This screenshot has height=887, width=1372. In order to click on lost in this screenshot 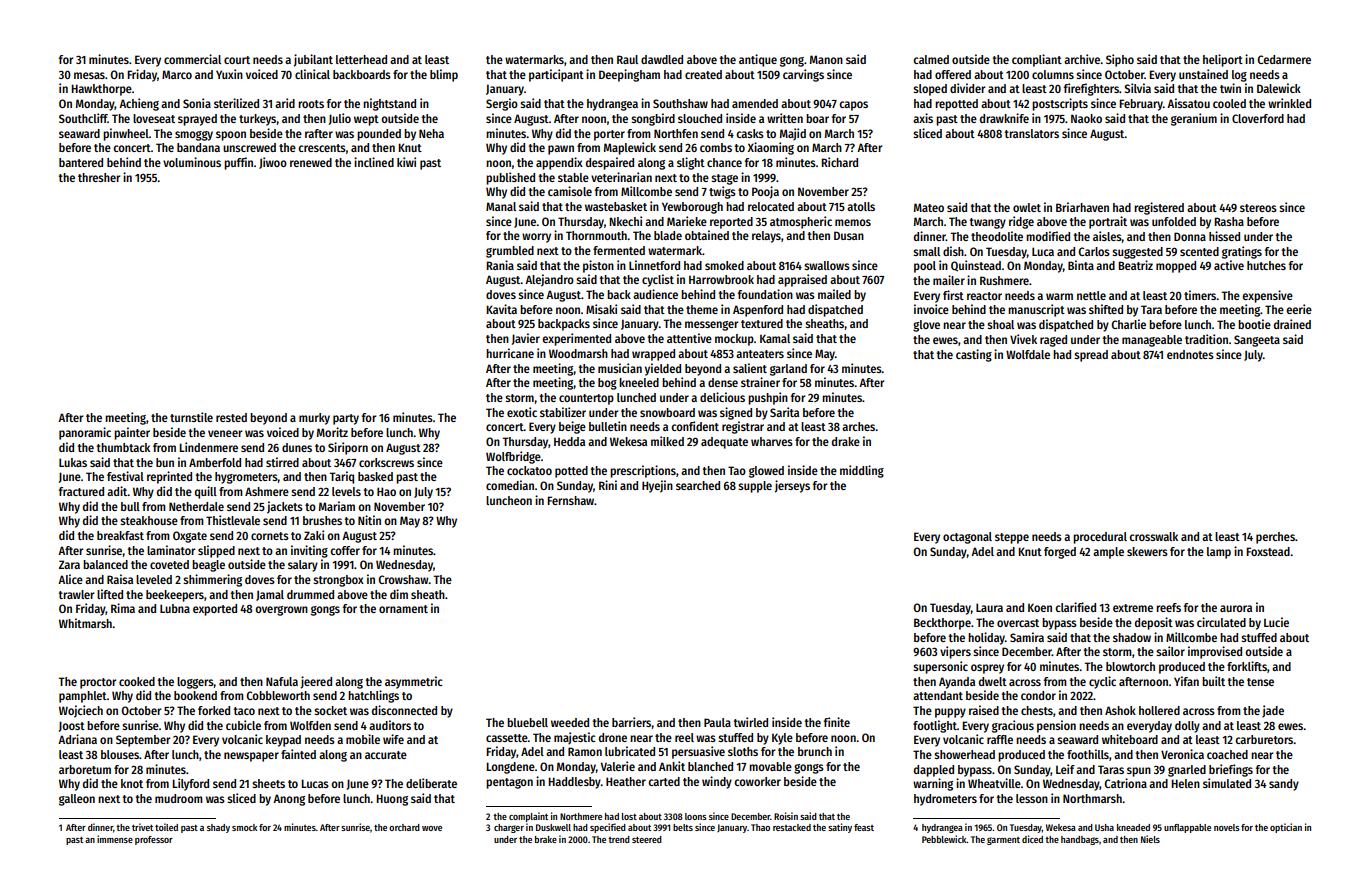, I will do `click(629, 816)`.
